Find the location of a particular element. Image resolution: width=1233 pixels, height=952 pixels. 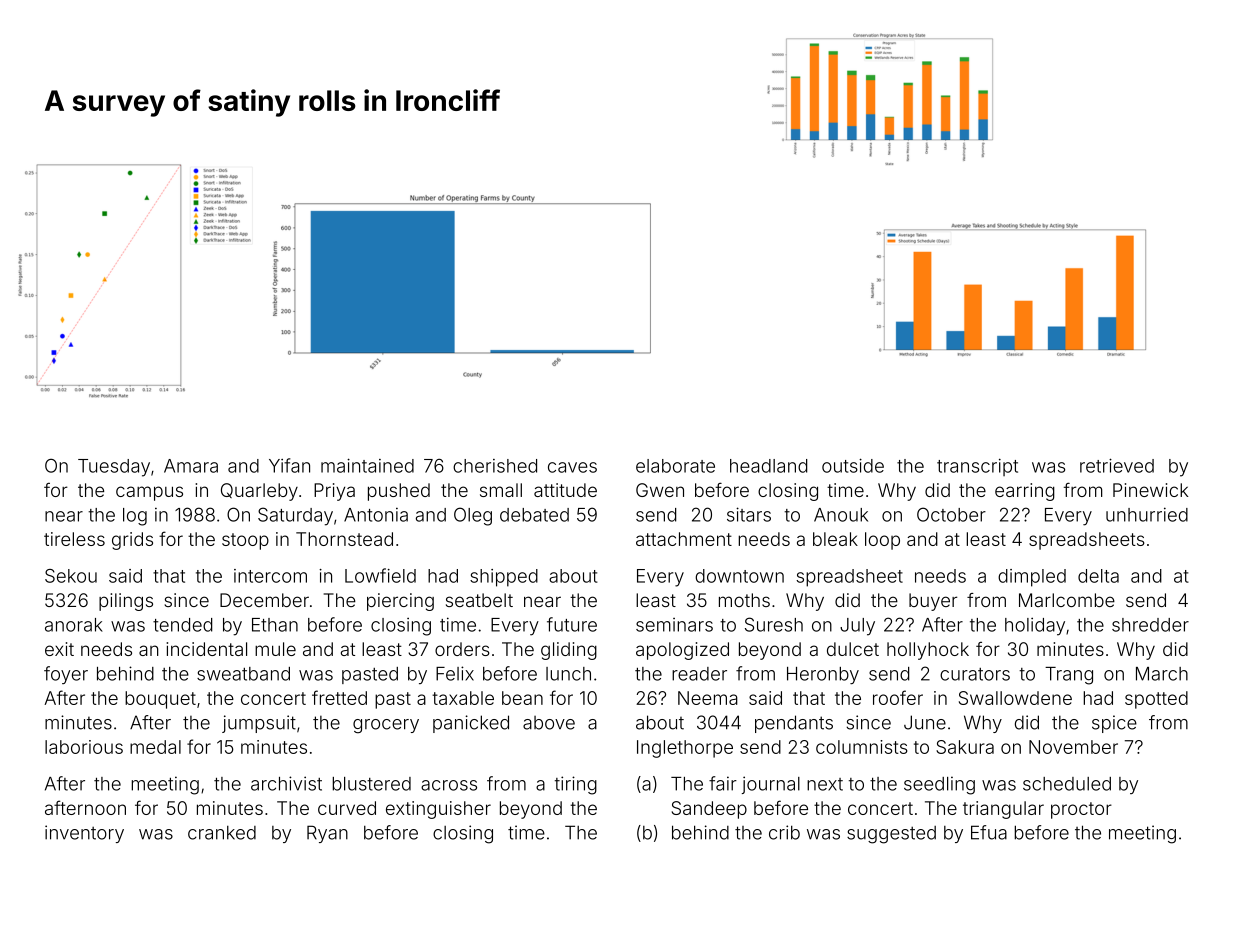

attitude is located at coordinates (565, 490).
